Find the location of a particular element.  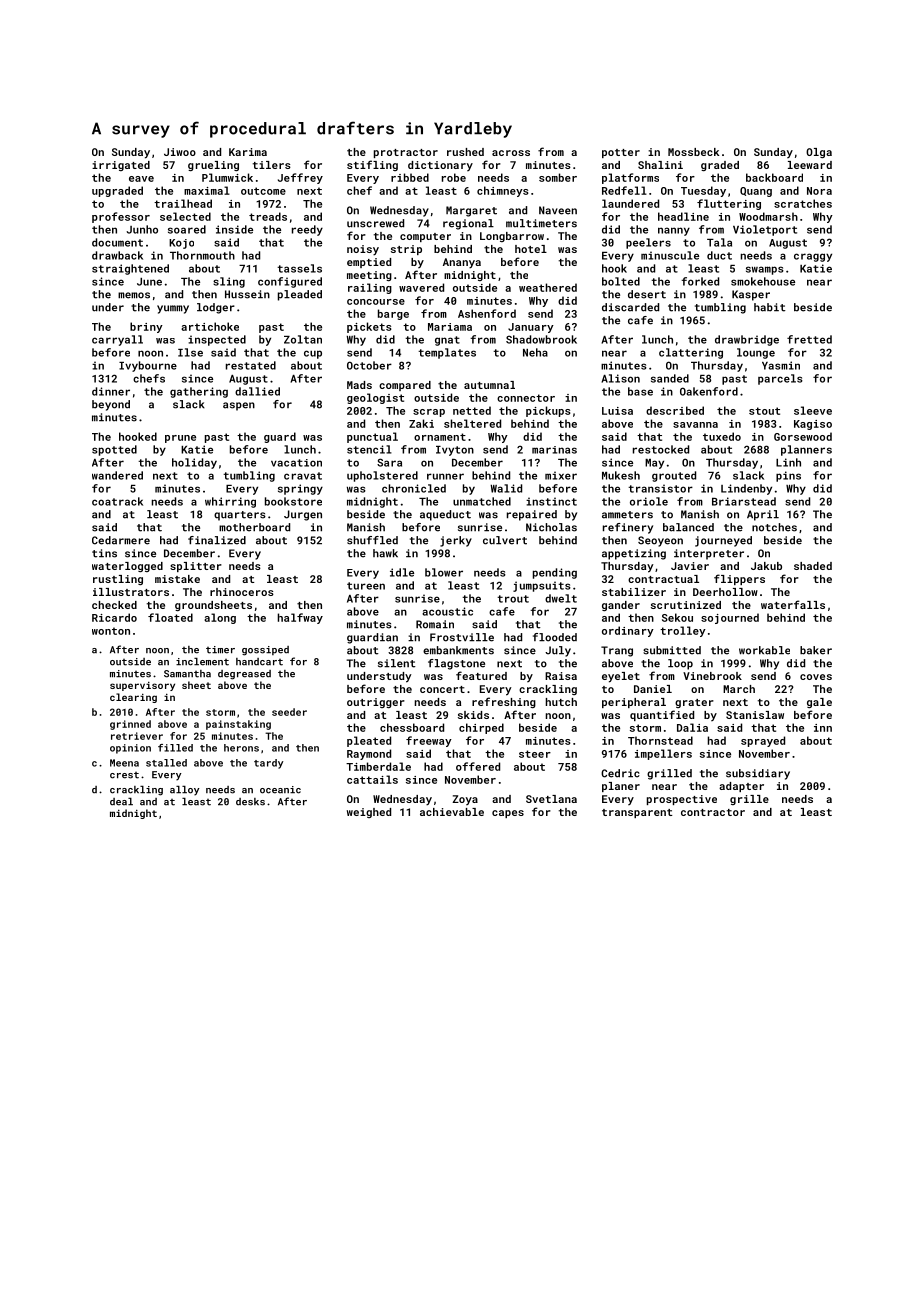

chimneys is located at coordinates (503, 191).
